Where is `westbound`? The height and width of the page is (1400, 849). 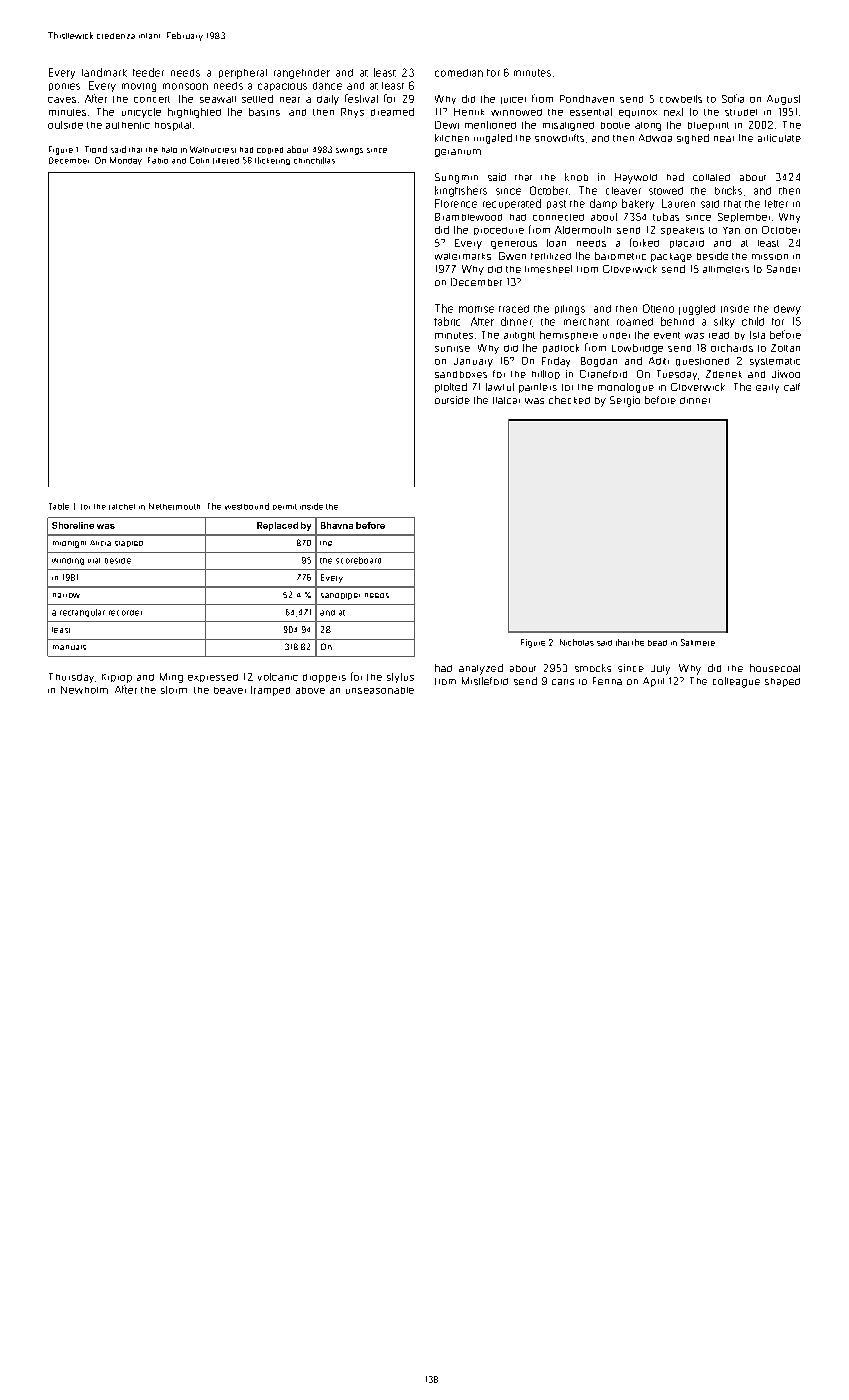
westbound is located at coordinates (247, 506).
